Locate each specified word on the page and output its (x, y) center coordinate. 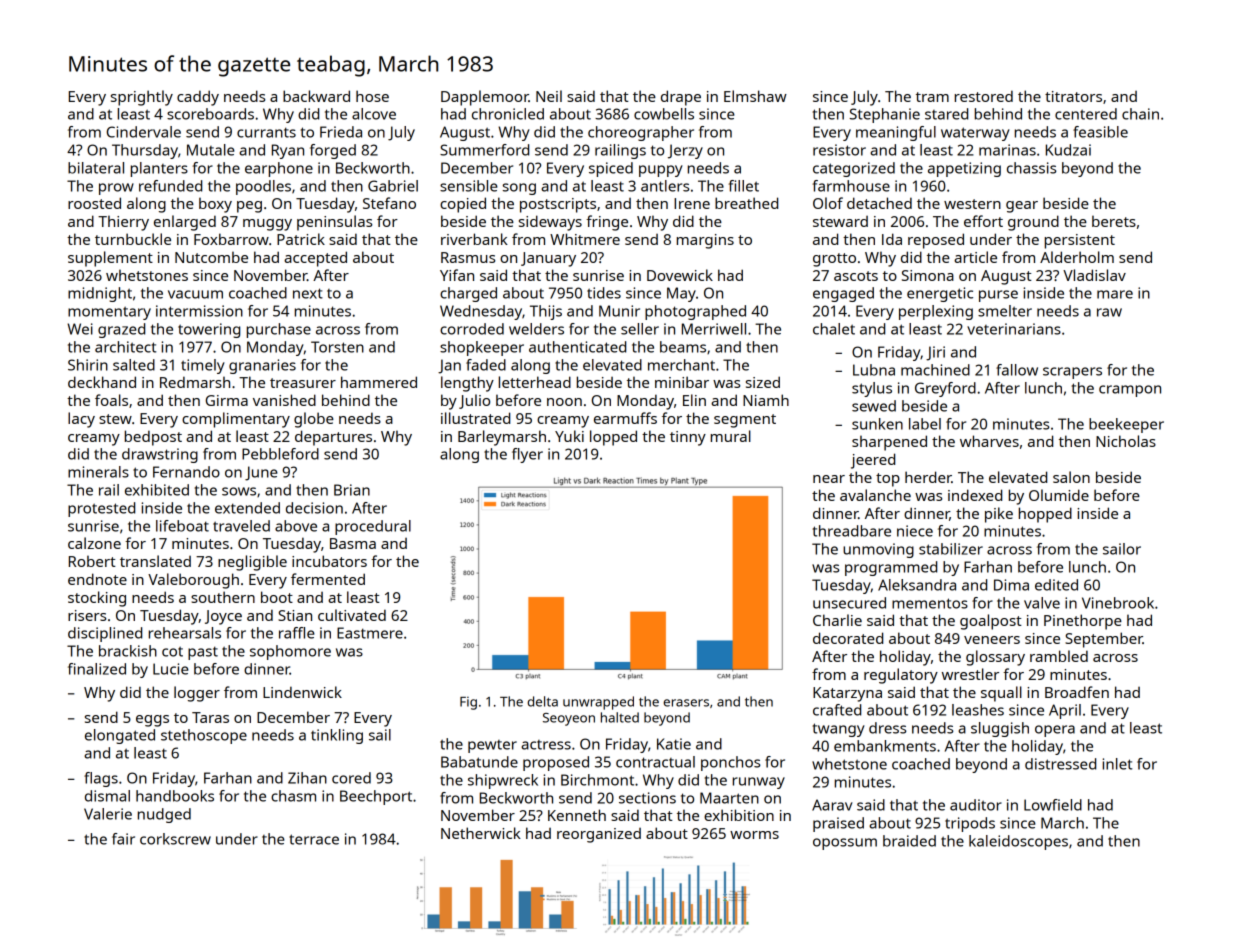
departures (333, 438)
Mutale (211, 150)
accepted (315, 259)
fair (123, 839)
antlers (665, 186)
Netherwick (481, 833)
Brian (352, 490)
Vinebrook (1118, 603)
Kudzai (1068, 150)
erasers (686, 703)
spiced (611, 169)
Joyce (223, 617)
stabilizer (951, 549)
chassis (1031, 168)
